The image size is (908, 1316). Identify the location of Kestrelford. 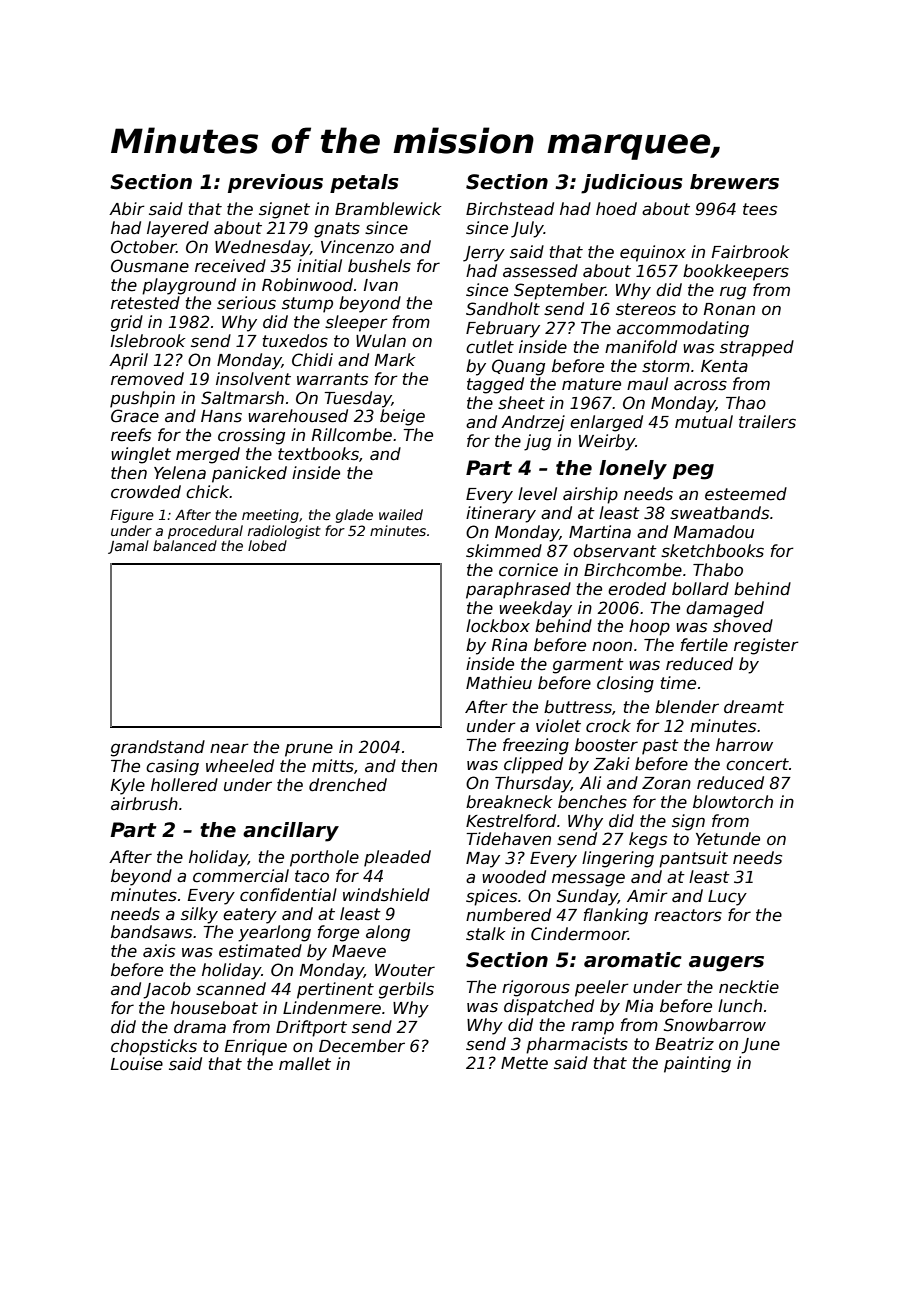
(511, 821).
